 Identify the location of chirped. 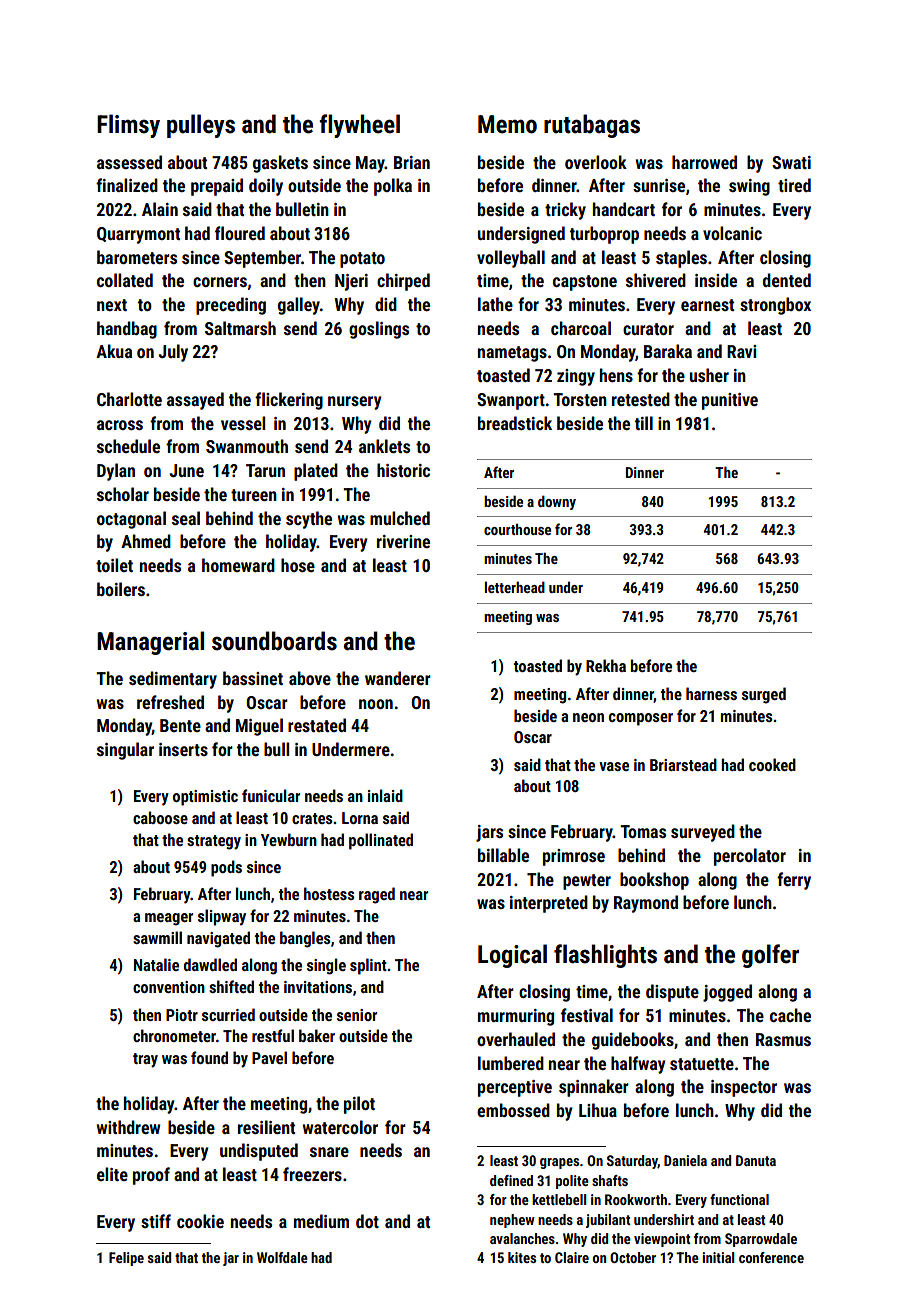
(403, 282).
